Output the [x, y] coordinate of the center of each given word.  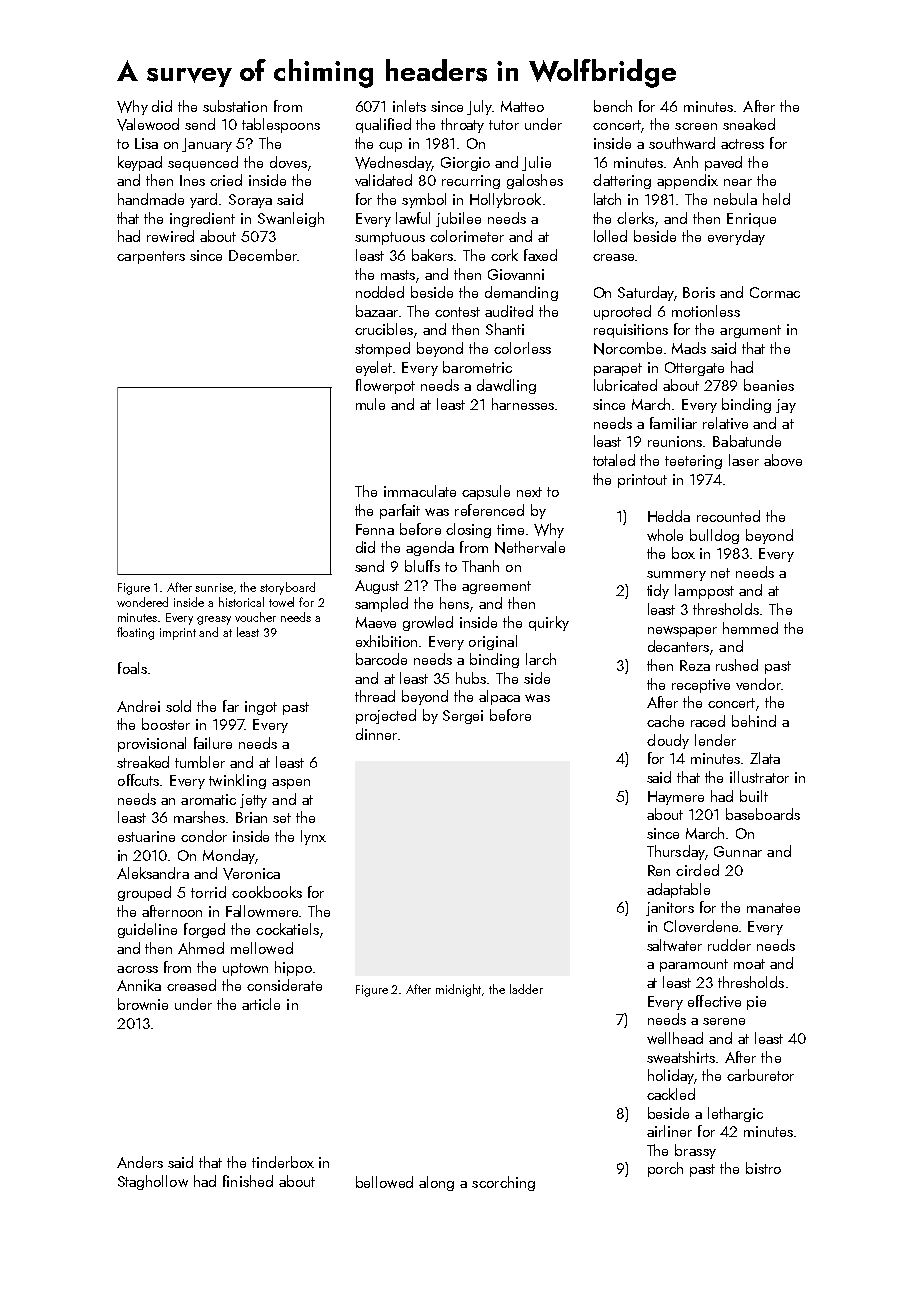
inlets [409, 106]
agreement [496, 587]
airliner [669, 1131]
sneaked [749, 124]
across [137, 969]
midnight [459, 990]
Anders [140, 1162]
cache [665, 721]
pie [756, 1003]
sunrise [214, 587]
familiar [673, 423]
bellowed [384, 1182]
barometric [477, 367]
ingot [261, 708]
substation [235, 106]
